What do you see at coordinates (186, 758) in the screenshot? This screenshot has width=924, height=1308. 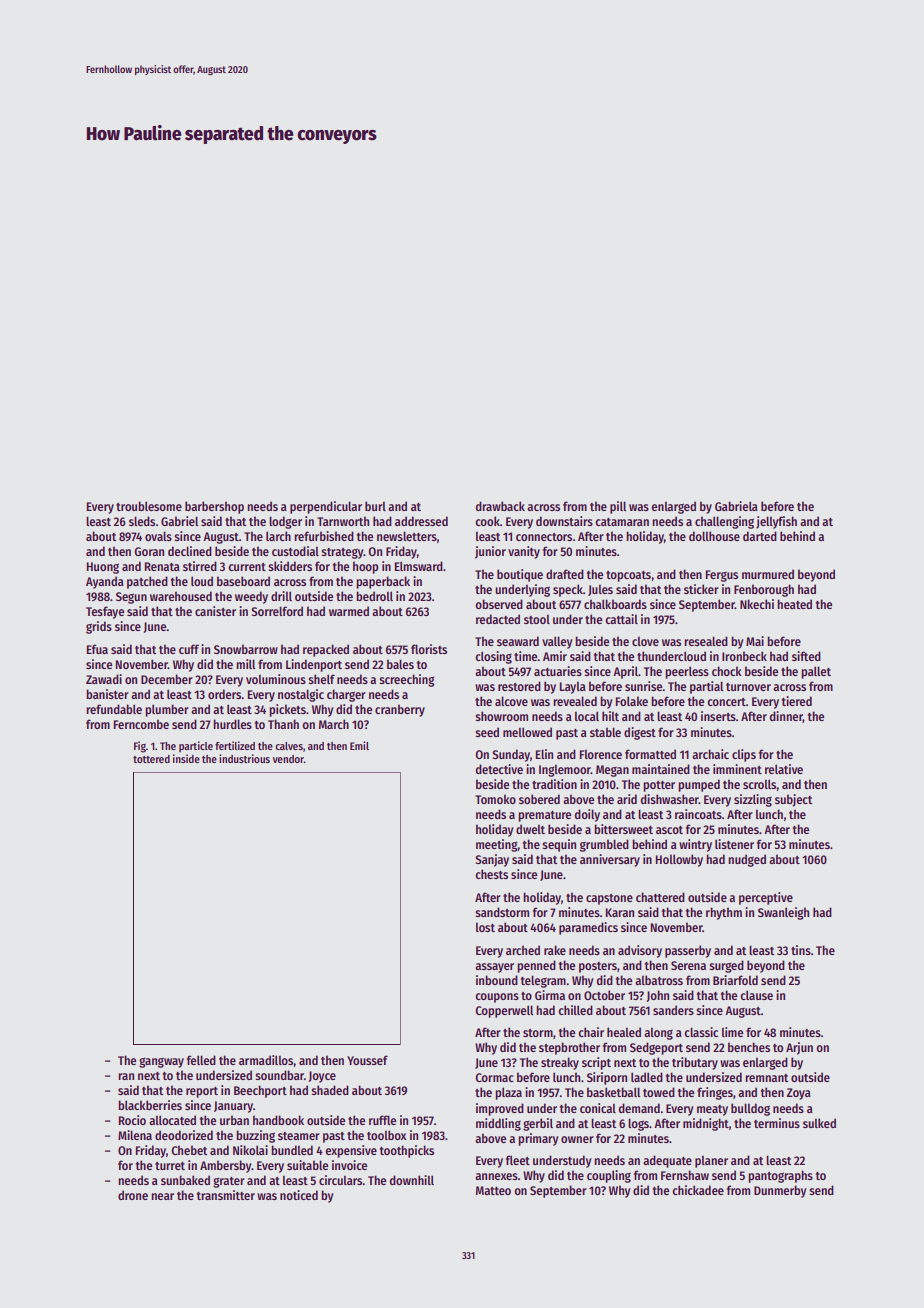 I see `inside` at bounding box center [186, 758].
